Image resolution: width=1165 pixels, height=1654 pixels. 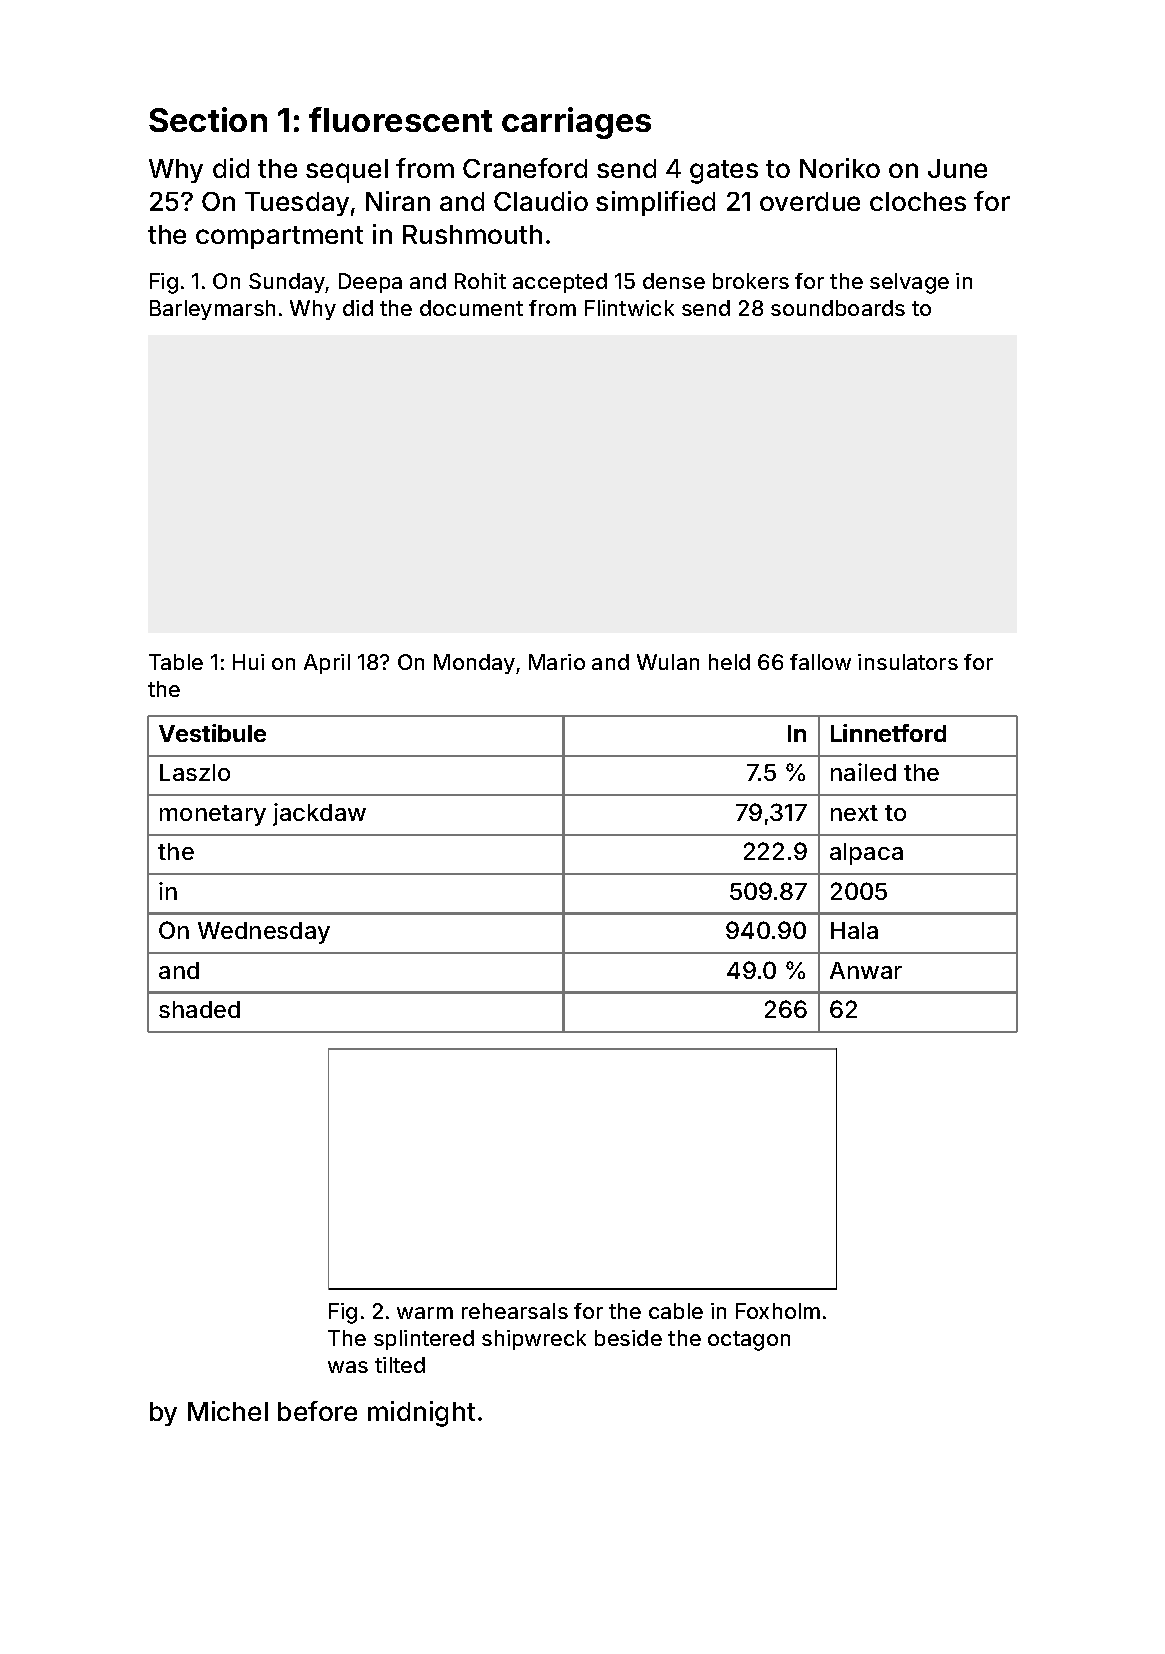 What do you see at coordinates (628, 1338) in the image?
I see `beside` at bounding box center [628, 1338].
